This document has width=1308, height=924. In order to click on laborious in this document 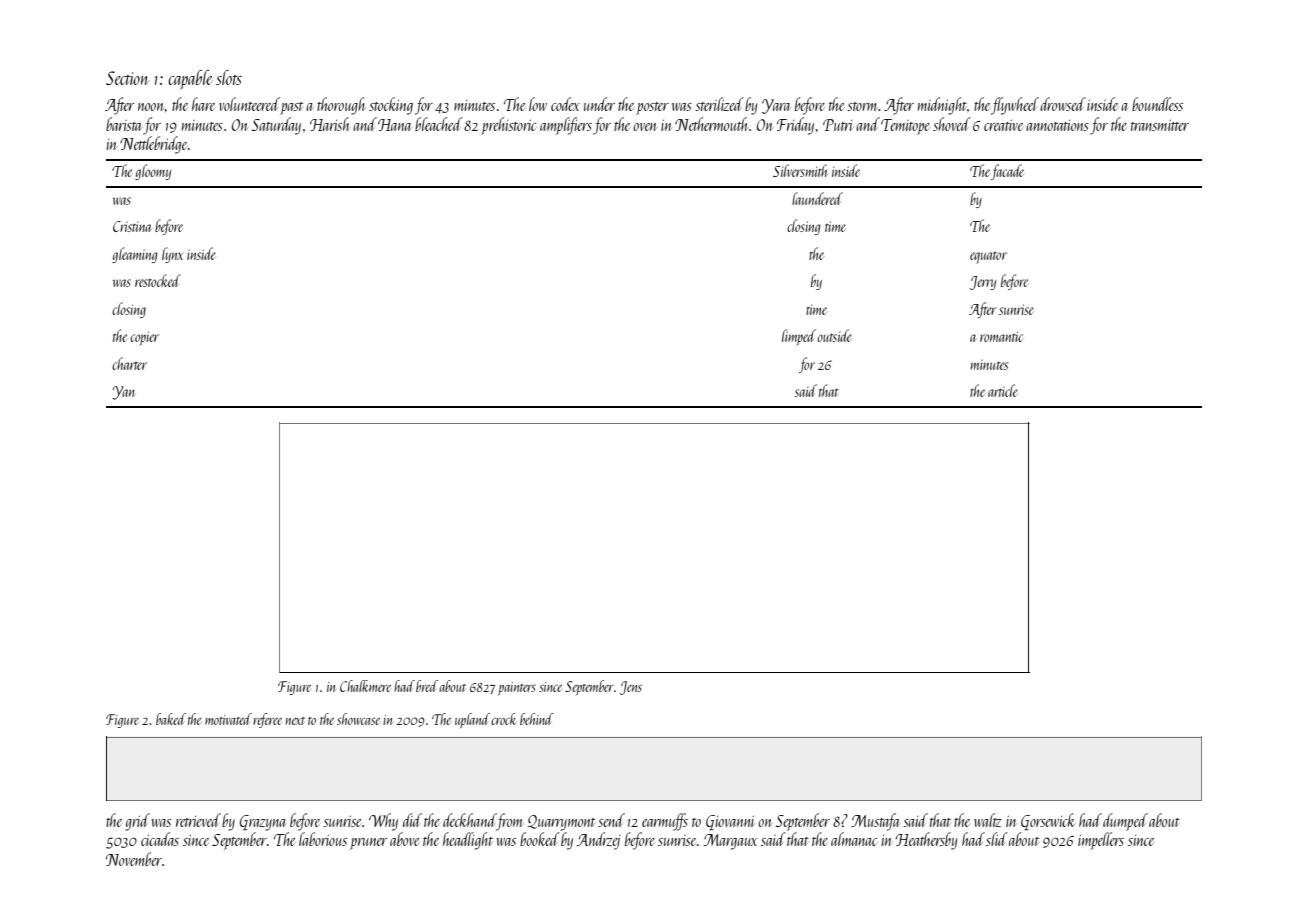, I will do `click(323, 839)`.
